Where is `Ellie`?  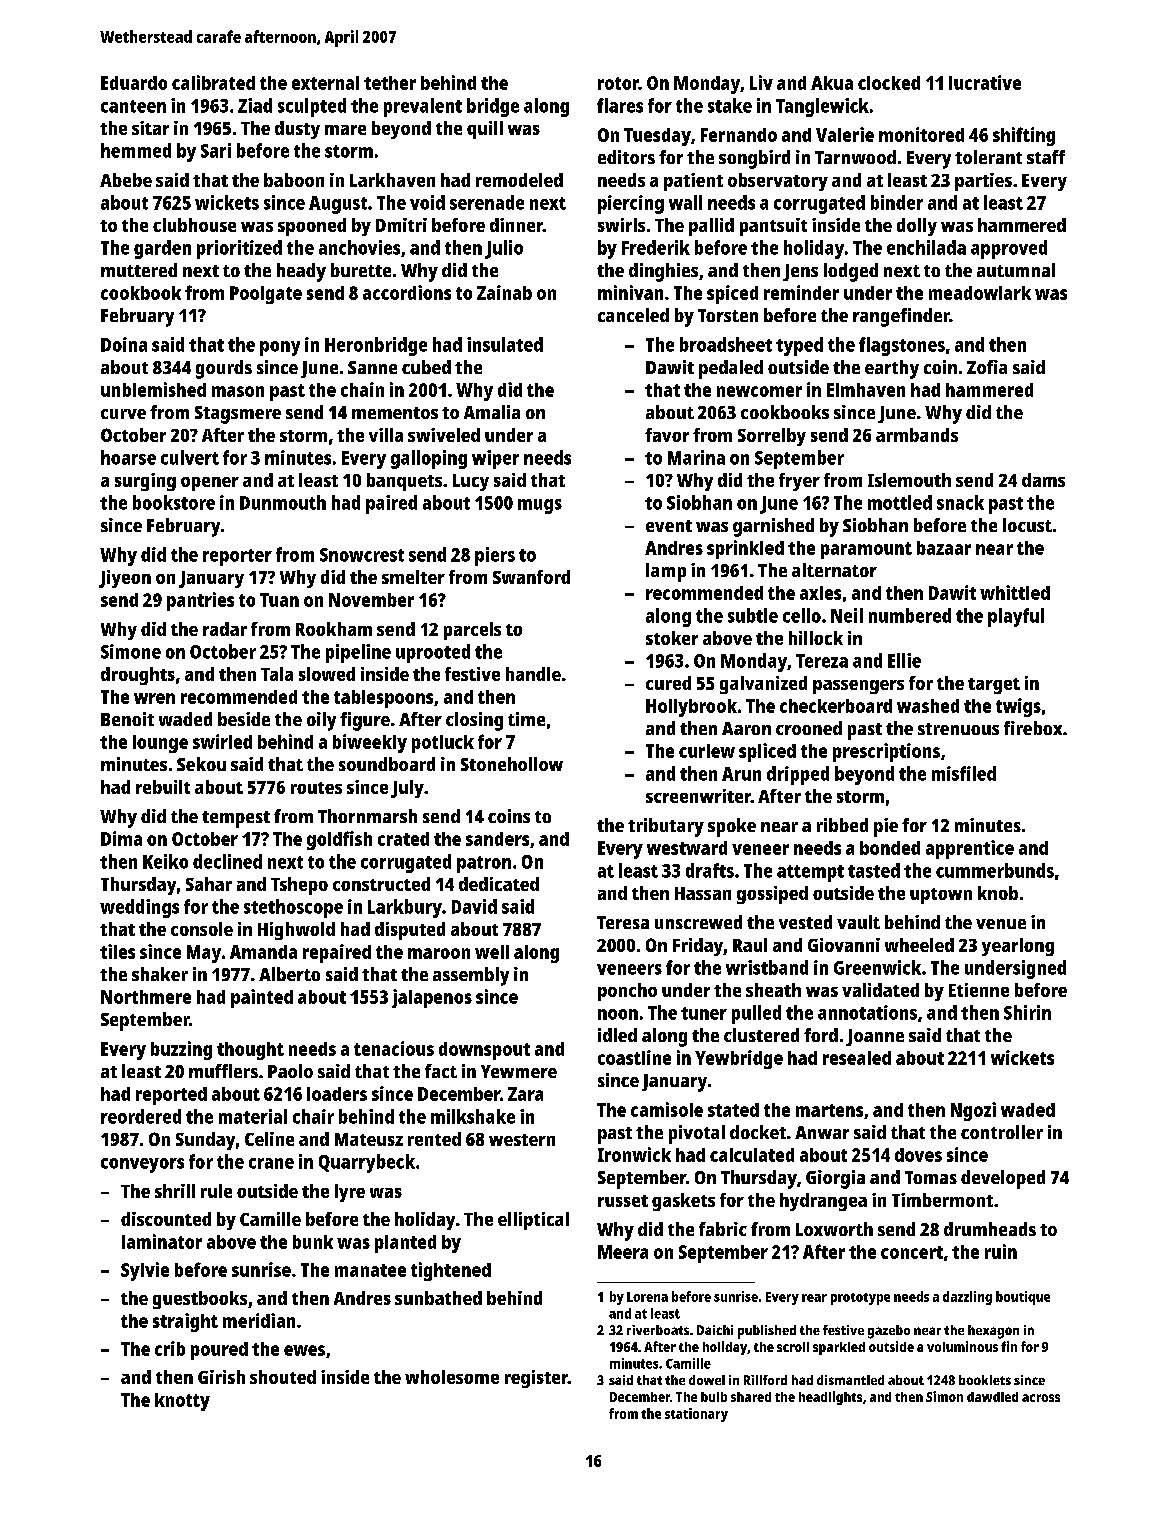
Ellie is located at coordinates (904, 660).
